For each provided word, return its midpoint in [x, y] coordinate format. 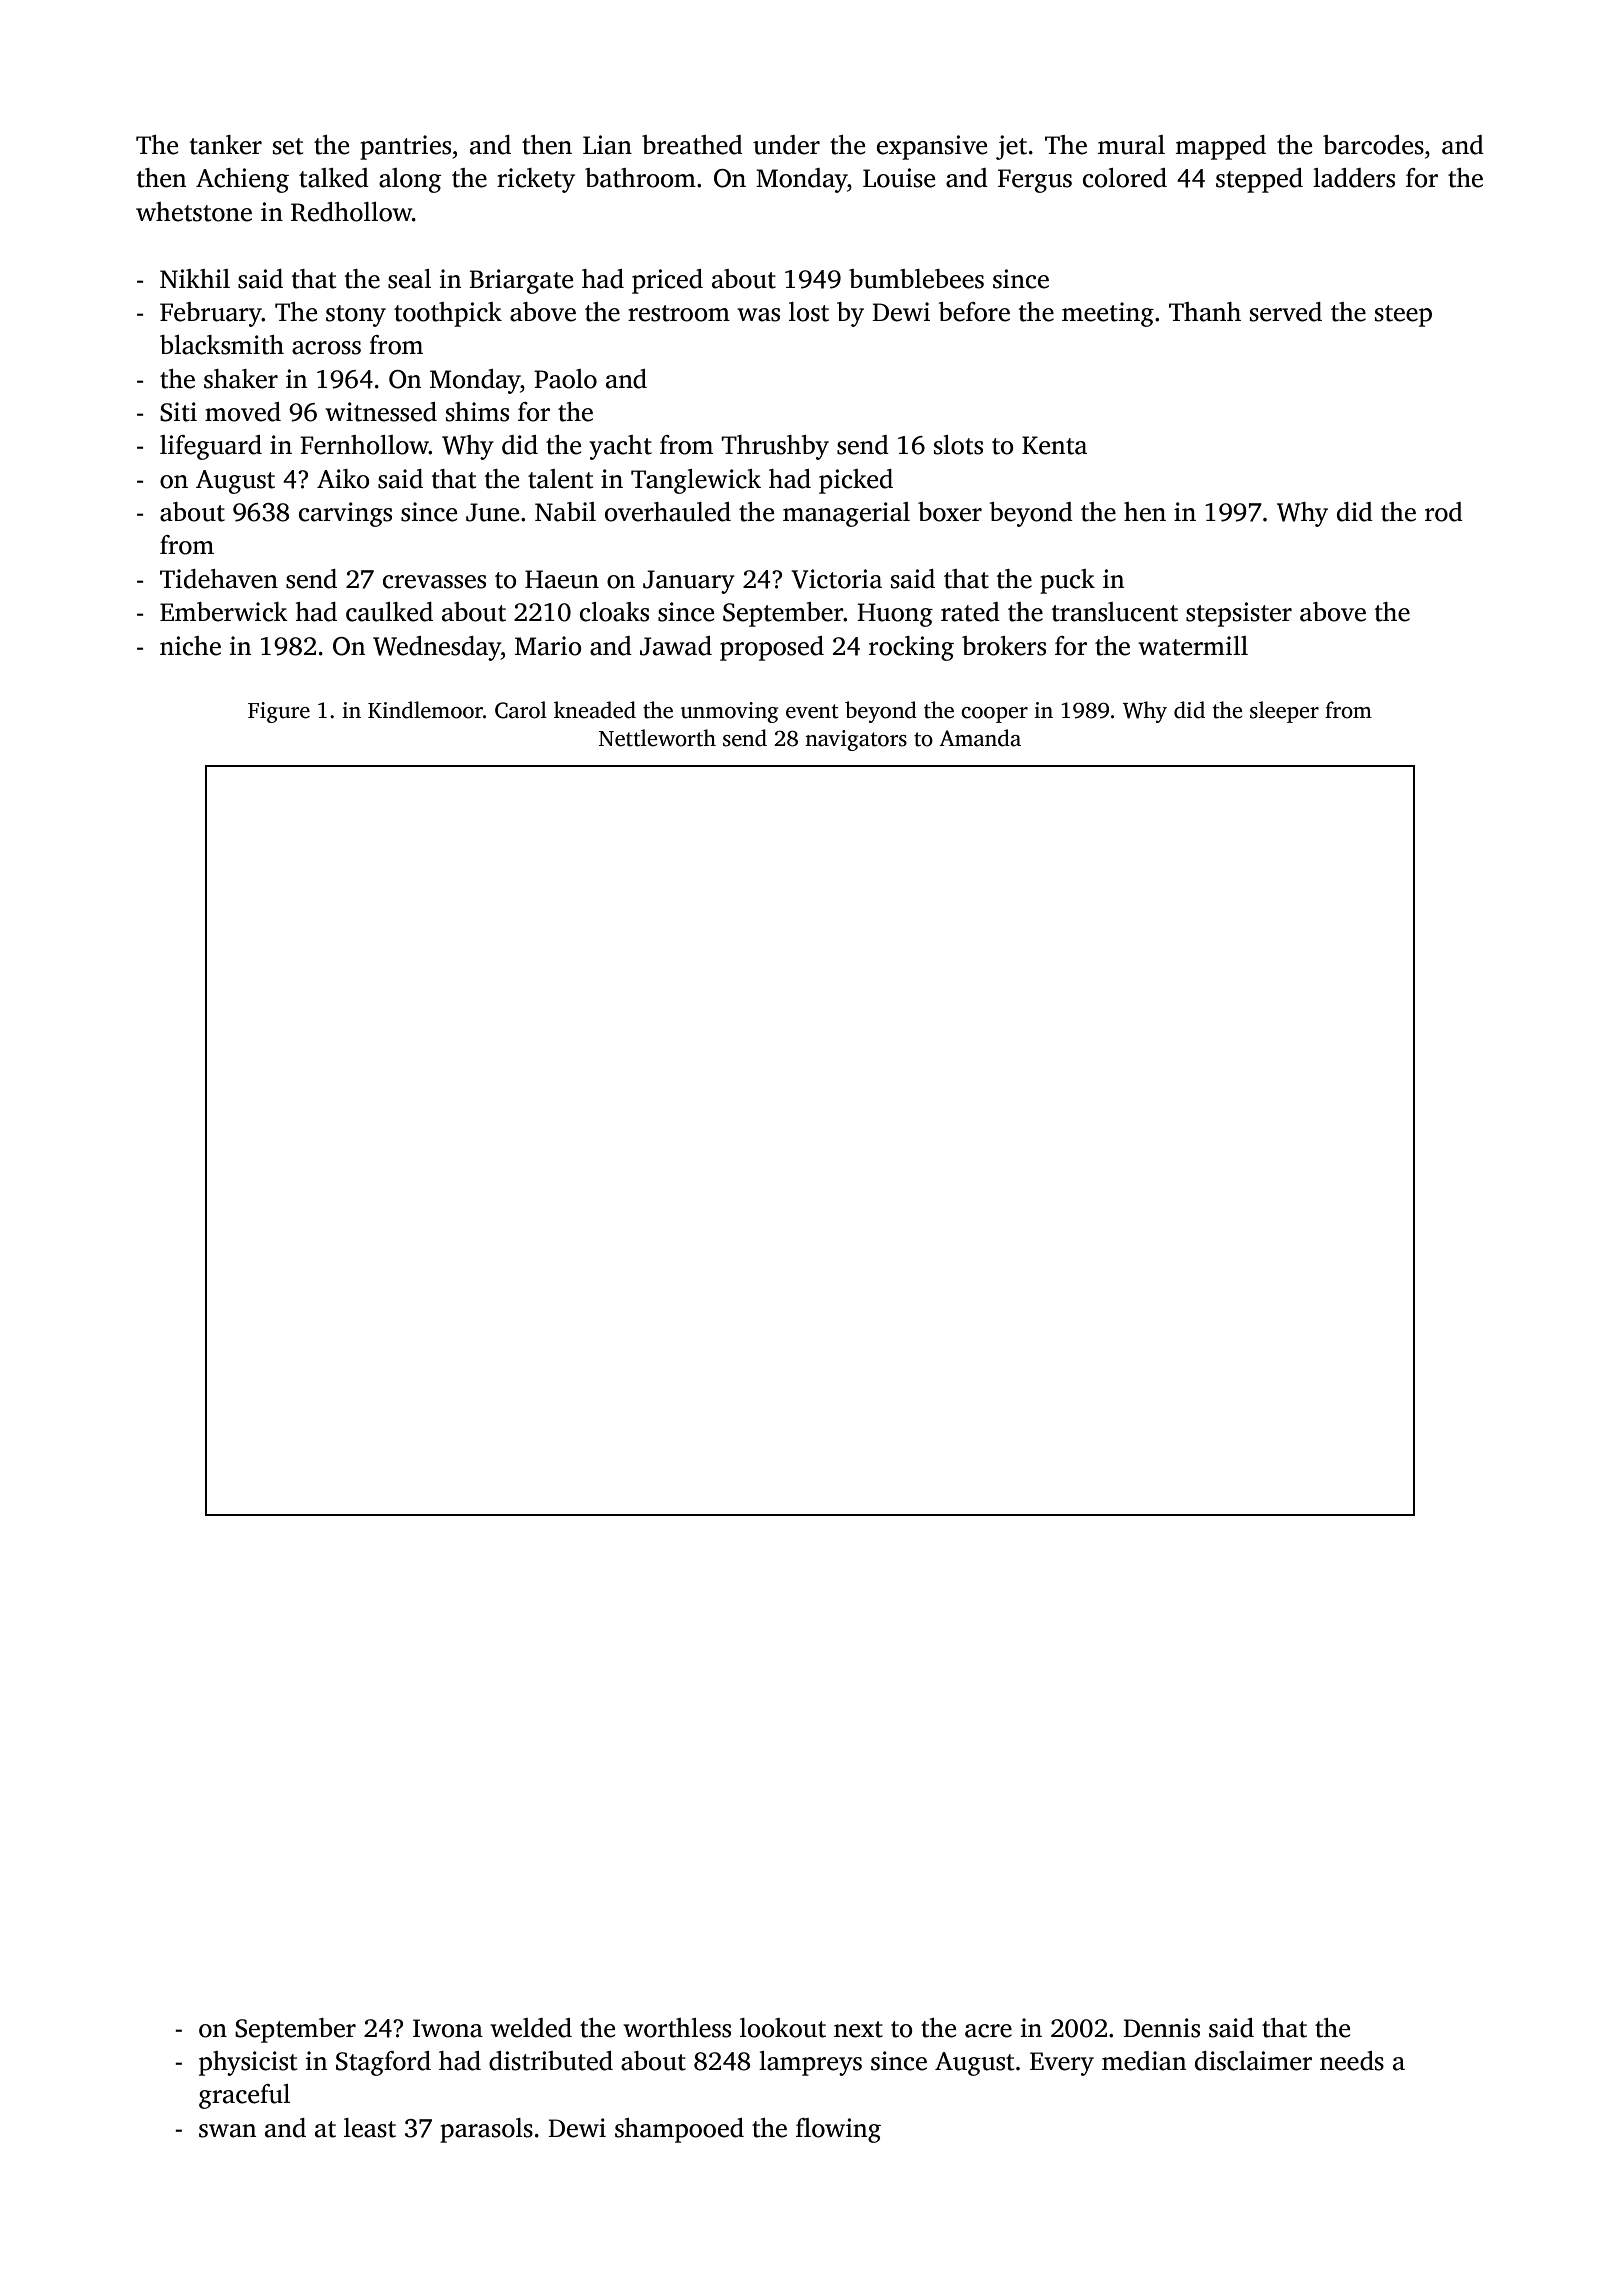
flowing [838, 2130]
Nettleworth [657, 738]
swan [227, 2131]
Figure [279, 712]
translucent [1115, 612]
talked [334, 178]
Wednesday [437, 648]
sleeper [1284, 712]
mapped [1220, 147]
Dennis [1161, 2028]
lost [809, 312]
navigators [856, 740]
